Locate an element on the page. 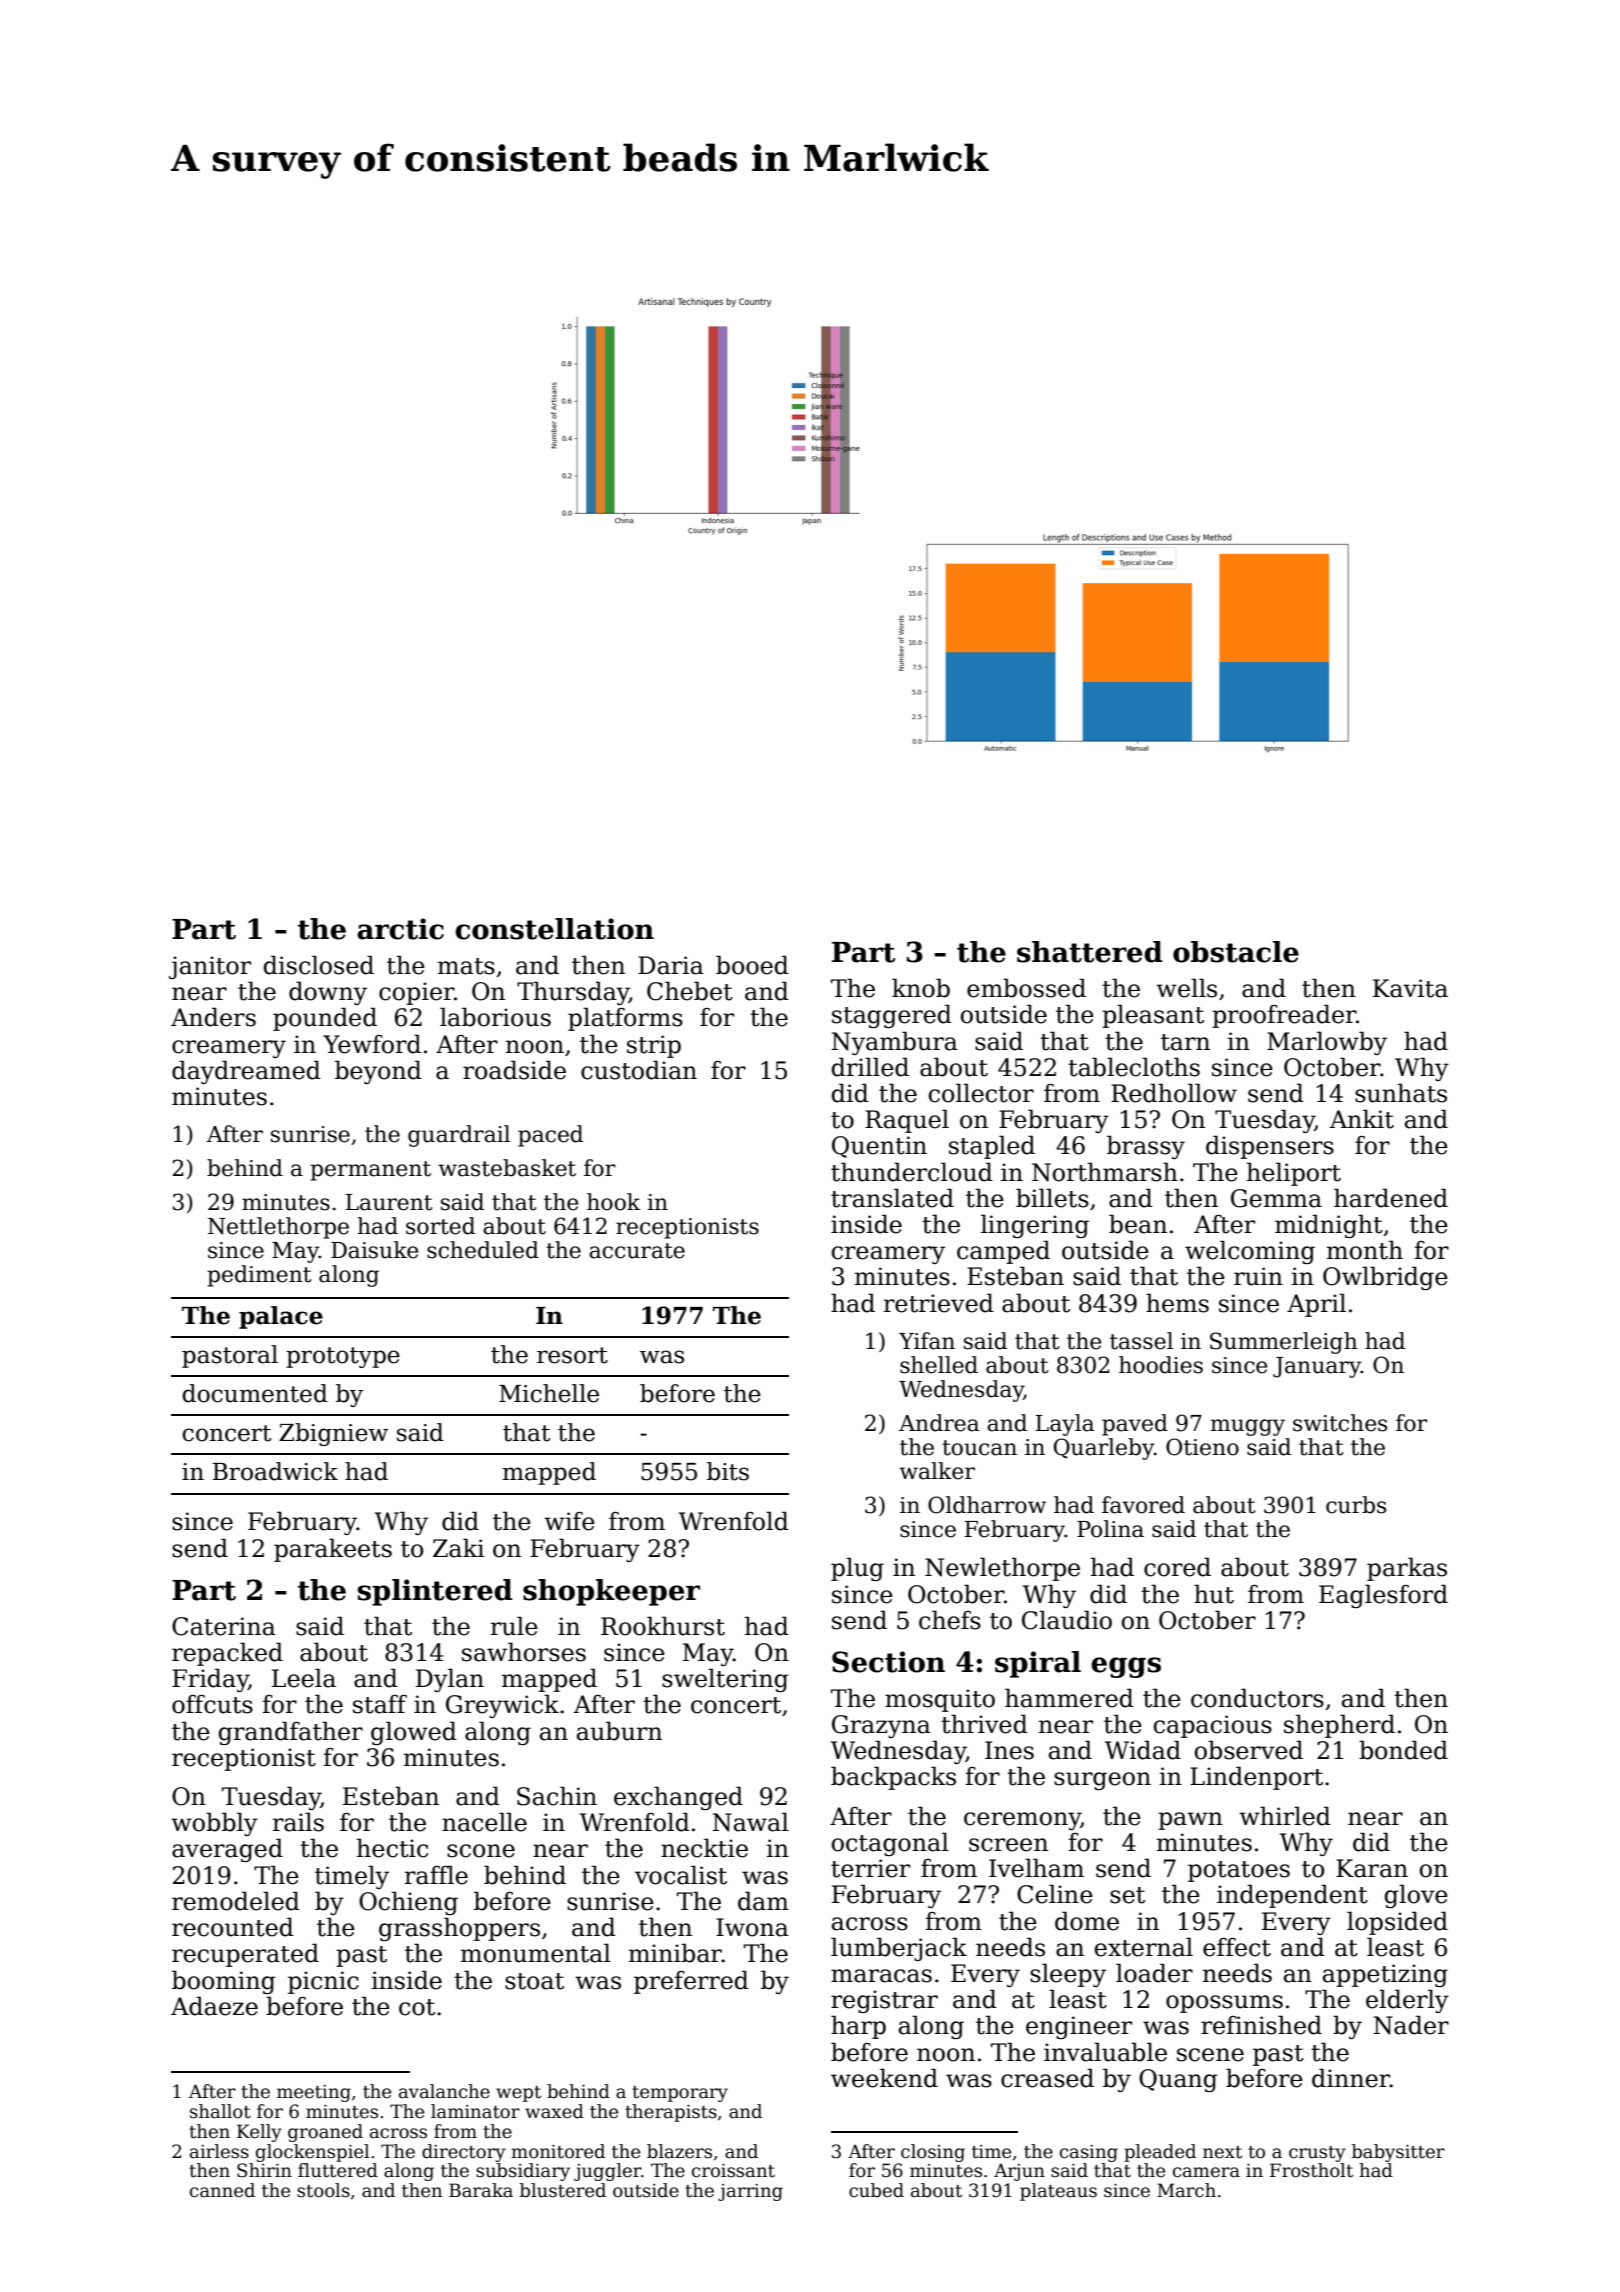 The height and width of the document is (2292, 1620). minibar is located at coordinates (675, 1953).
